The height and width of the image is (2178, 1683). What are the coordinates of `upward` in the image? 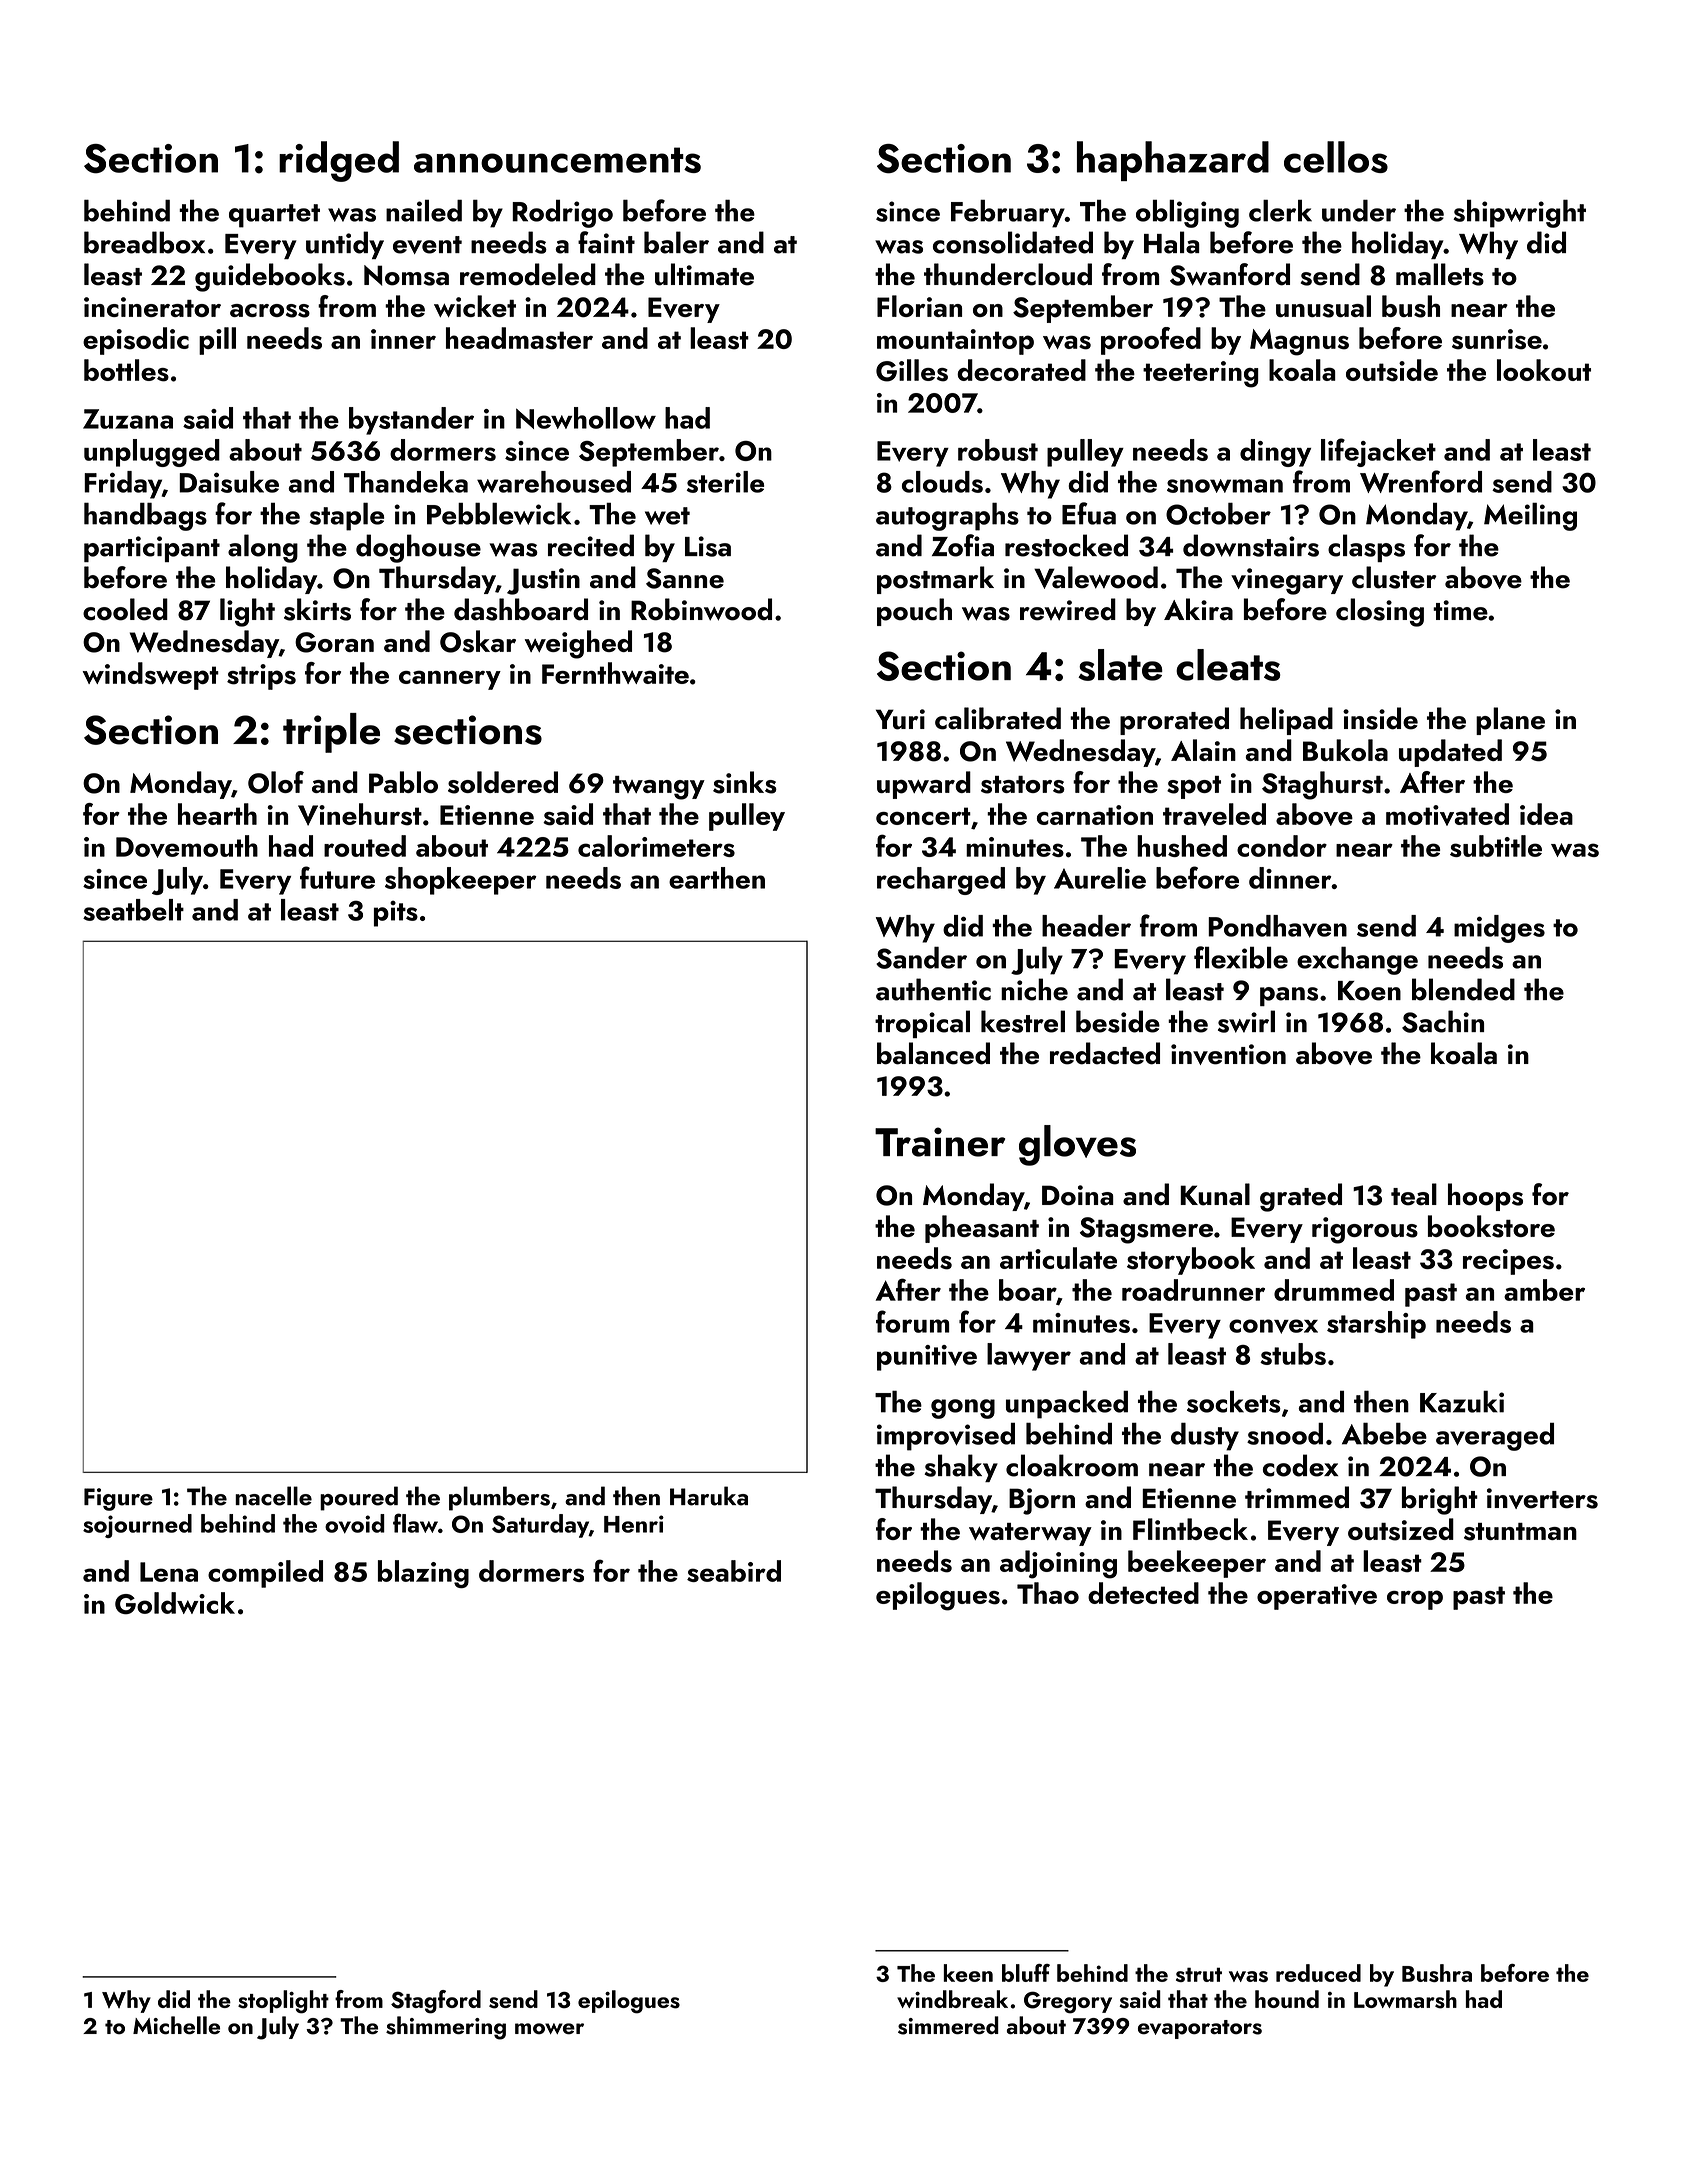 It's located at (924, 785).
